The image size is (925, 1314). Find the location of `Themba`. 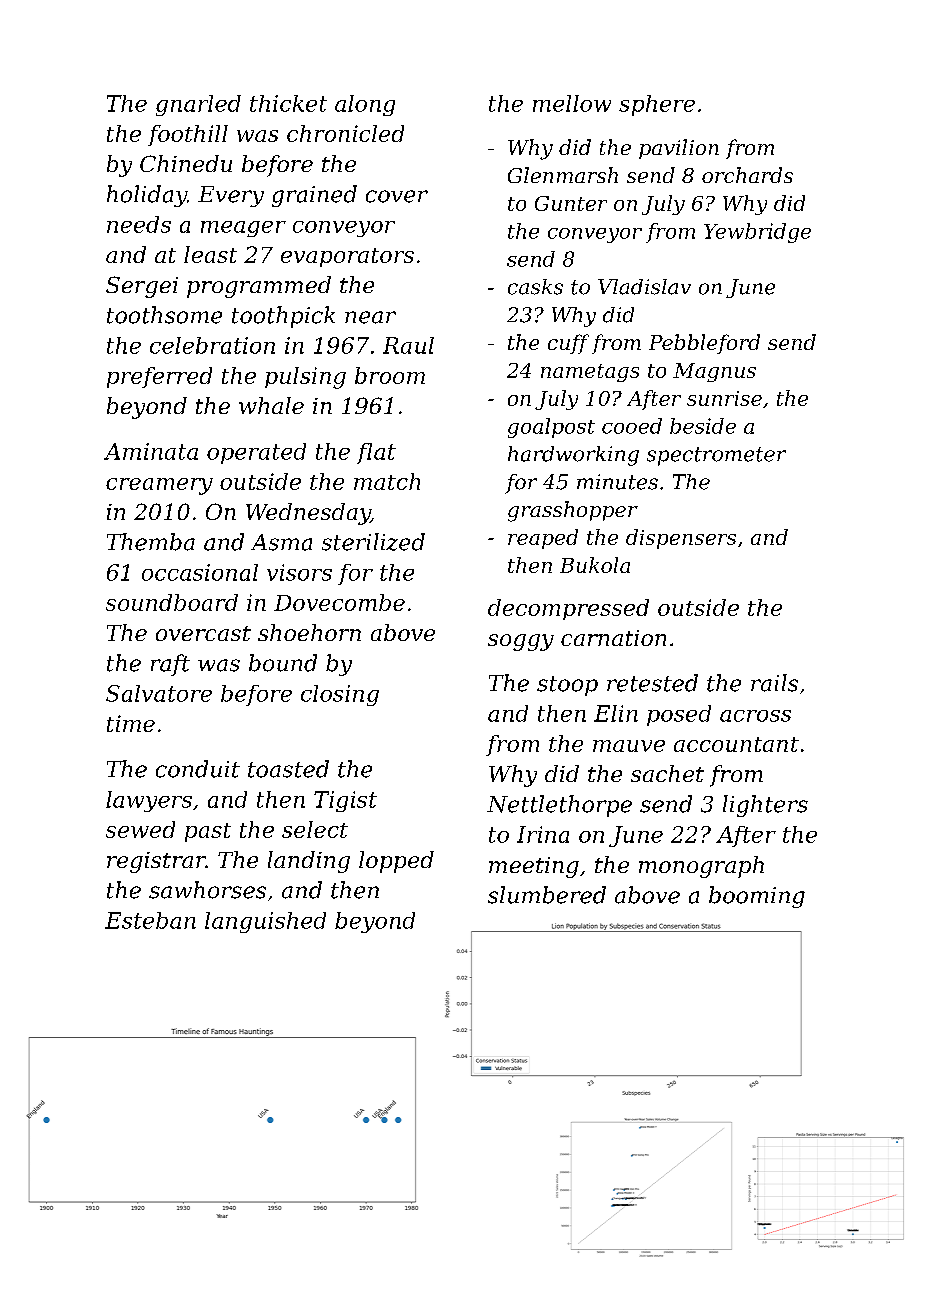

Themba is located at coordinates (151, 542).
